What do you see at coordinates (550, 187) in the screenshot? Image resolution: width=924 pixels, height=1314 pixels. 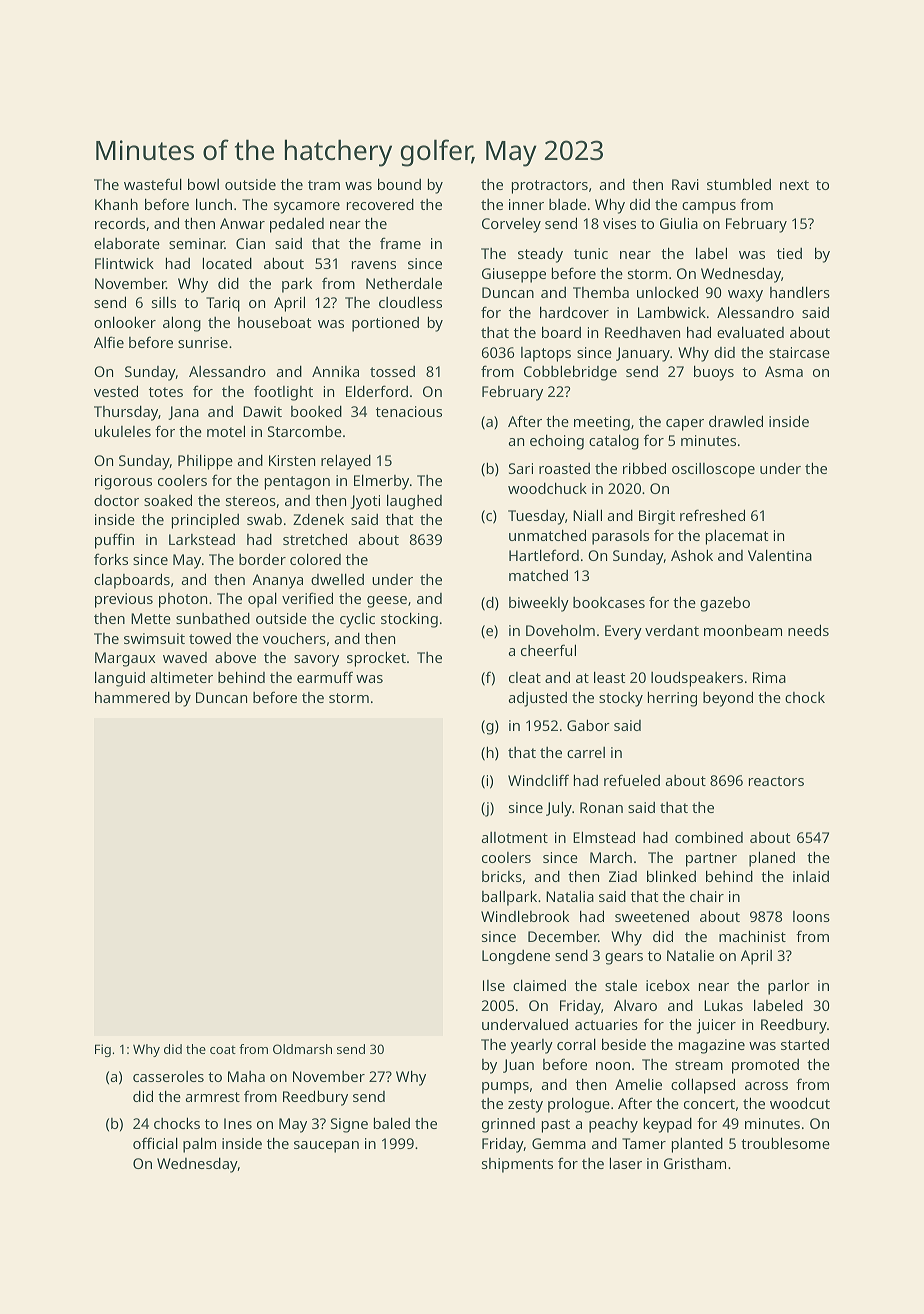 I see `protractors` at bounding box center [550, 187].
